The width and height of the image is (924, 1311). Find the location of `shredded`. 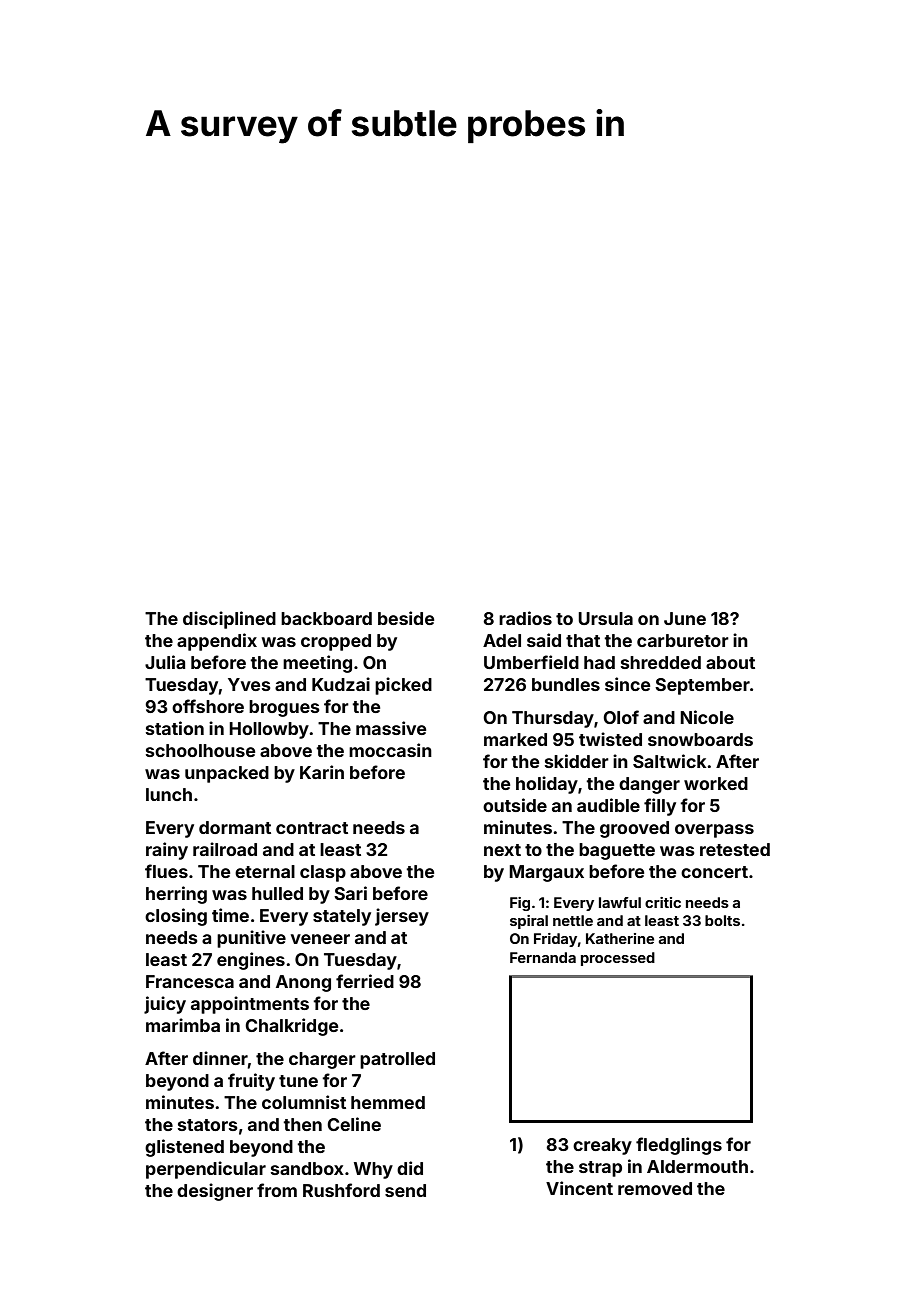

shredded is located at coordinates (661, 662).
